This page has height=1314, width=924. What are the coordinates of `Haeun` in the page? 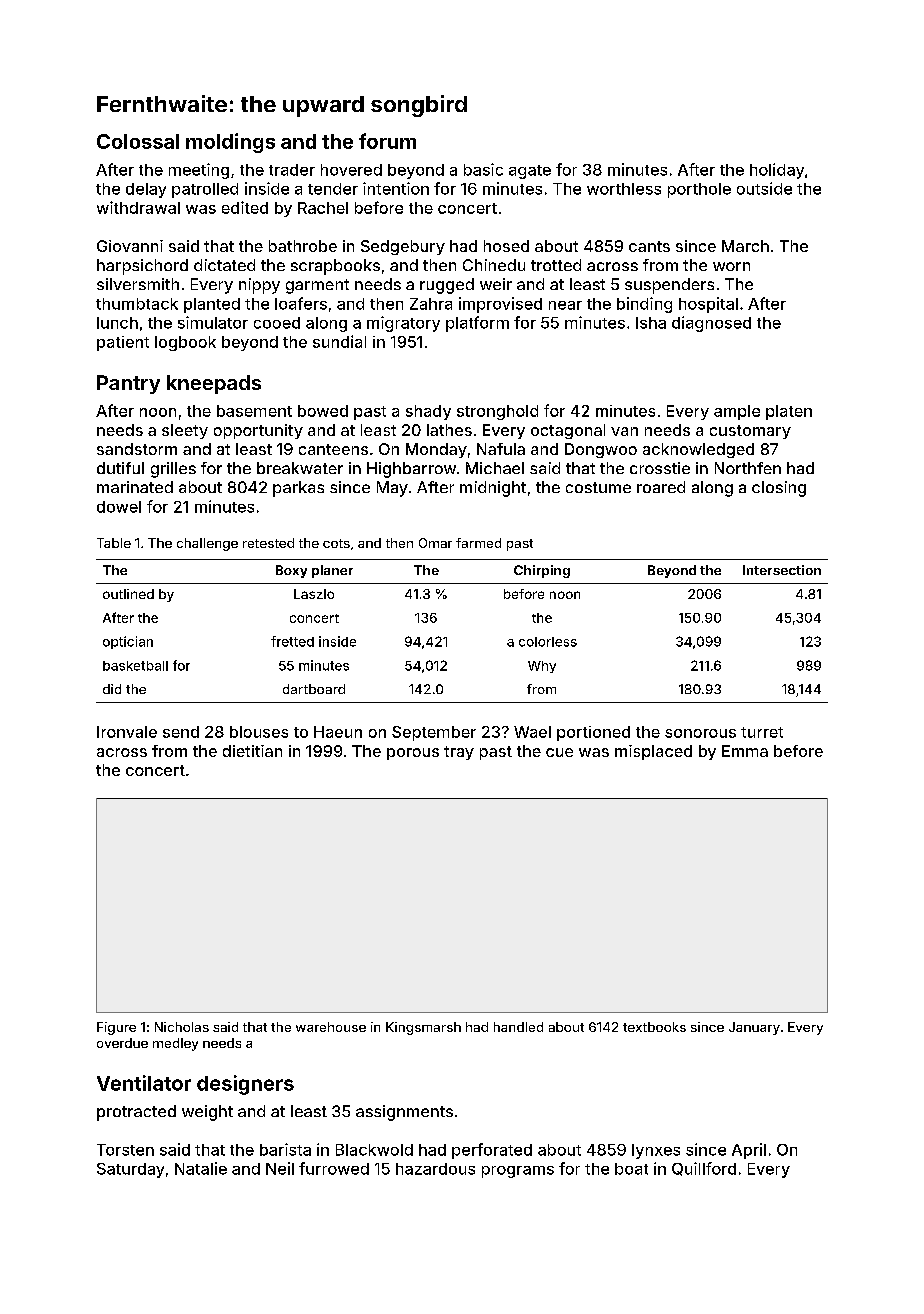 It's located at (338, 732).
